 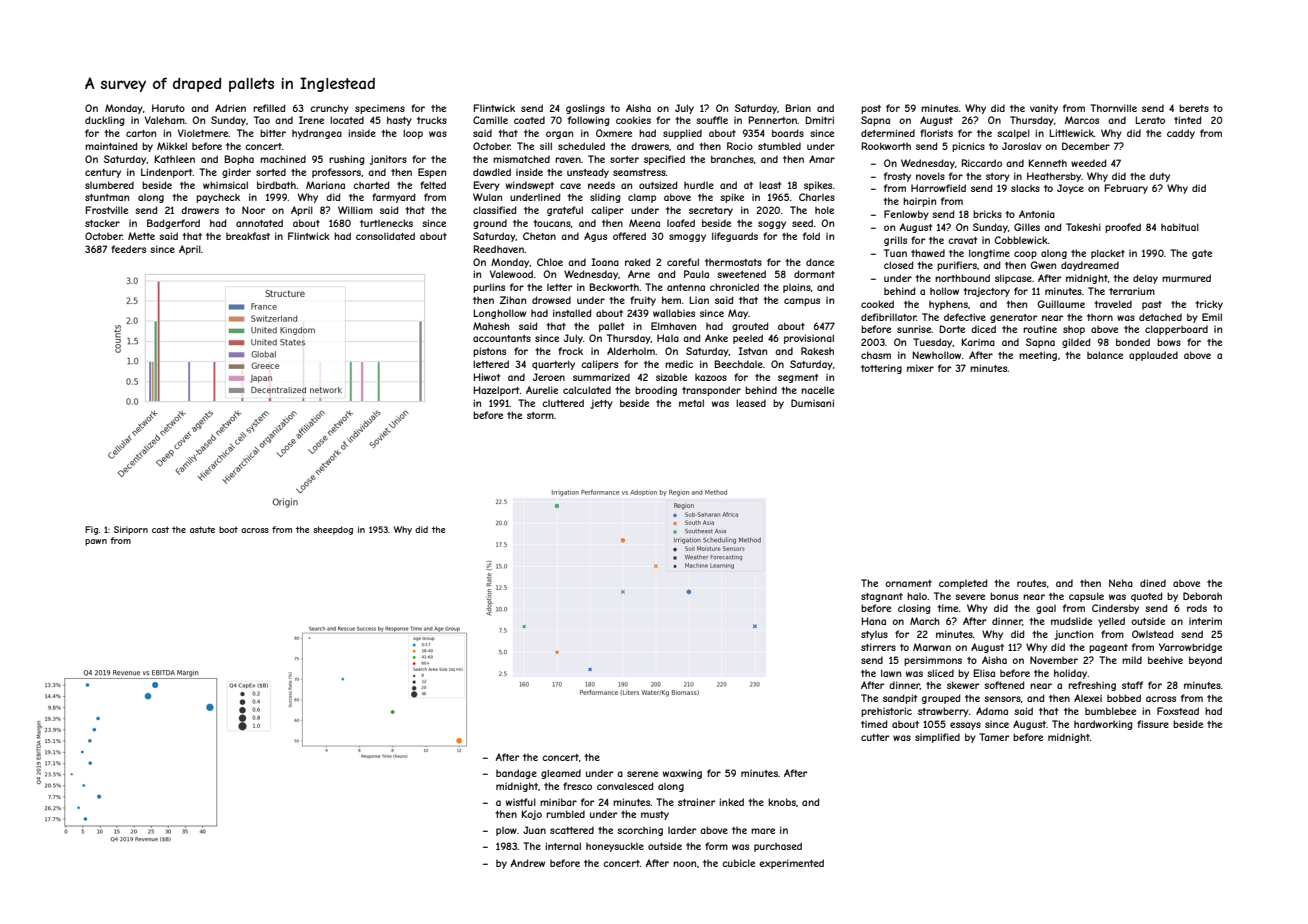 What do you see at coordinates (540, 415) in the screenshot?
I see `storm` at bounding box center [540, 415].
